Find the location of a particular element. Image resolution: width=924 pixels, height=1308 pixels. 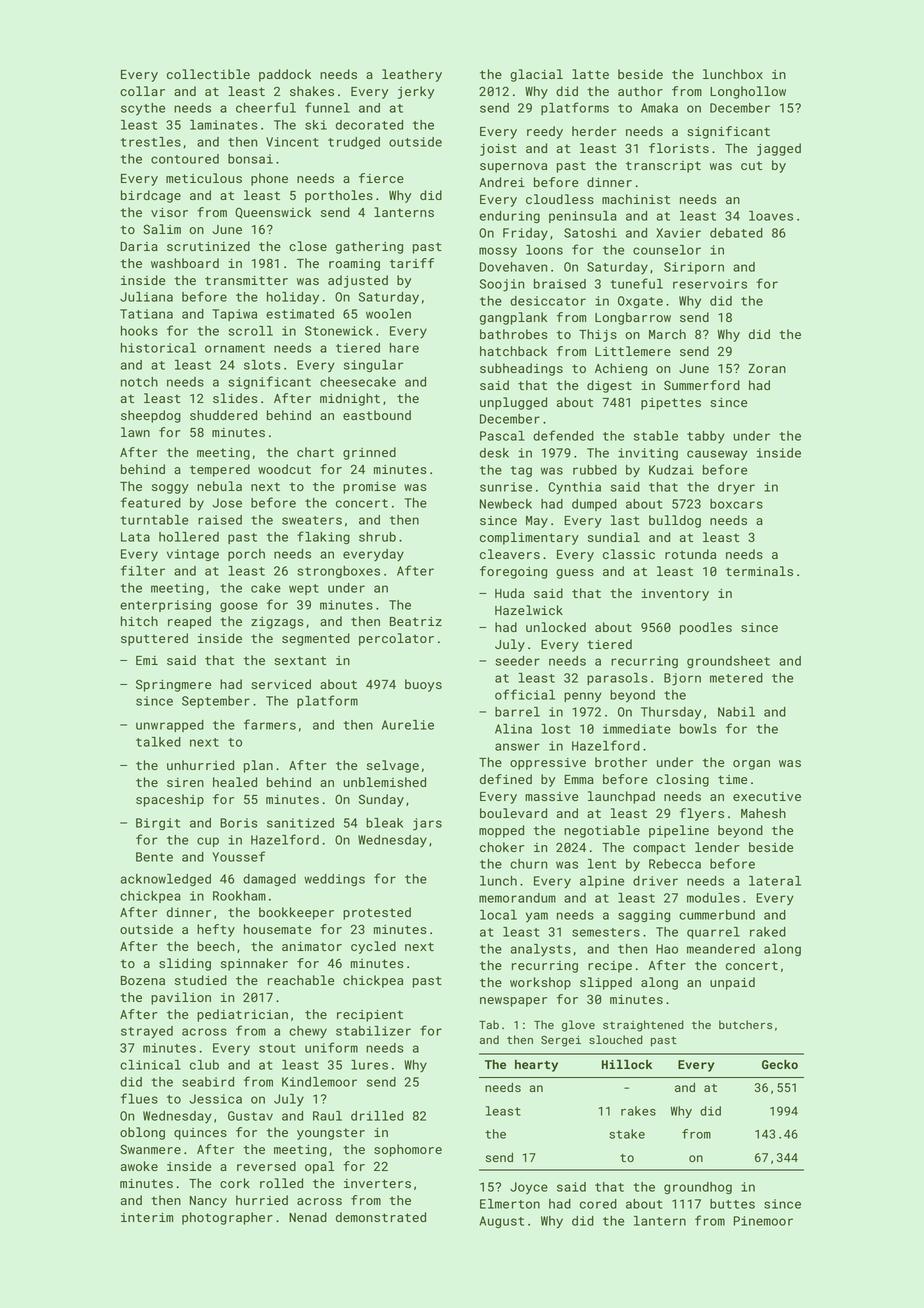

recipient is located at coordinates (370, 1016).
